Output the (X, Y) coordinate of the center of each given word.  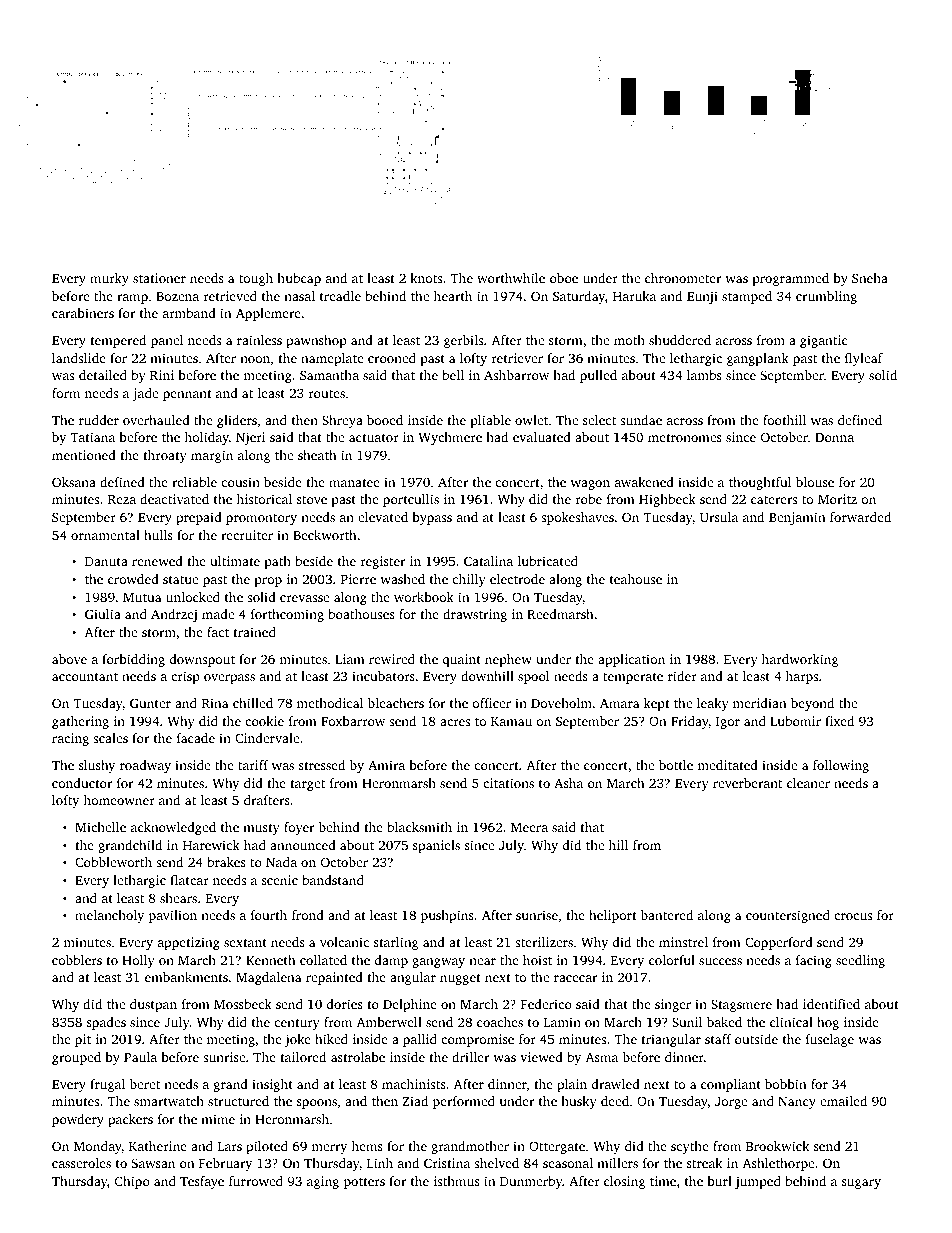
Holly (138, 961)
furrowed (256, 1181)
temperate (633, 678)
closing (624, 1182)
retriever (517, 358)
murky (109, 279)
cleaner (808, 783)
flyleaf (864, 359)
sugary (861, 1184)
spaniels (436, 846)
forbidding (133, 660)
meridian (759, 703)
